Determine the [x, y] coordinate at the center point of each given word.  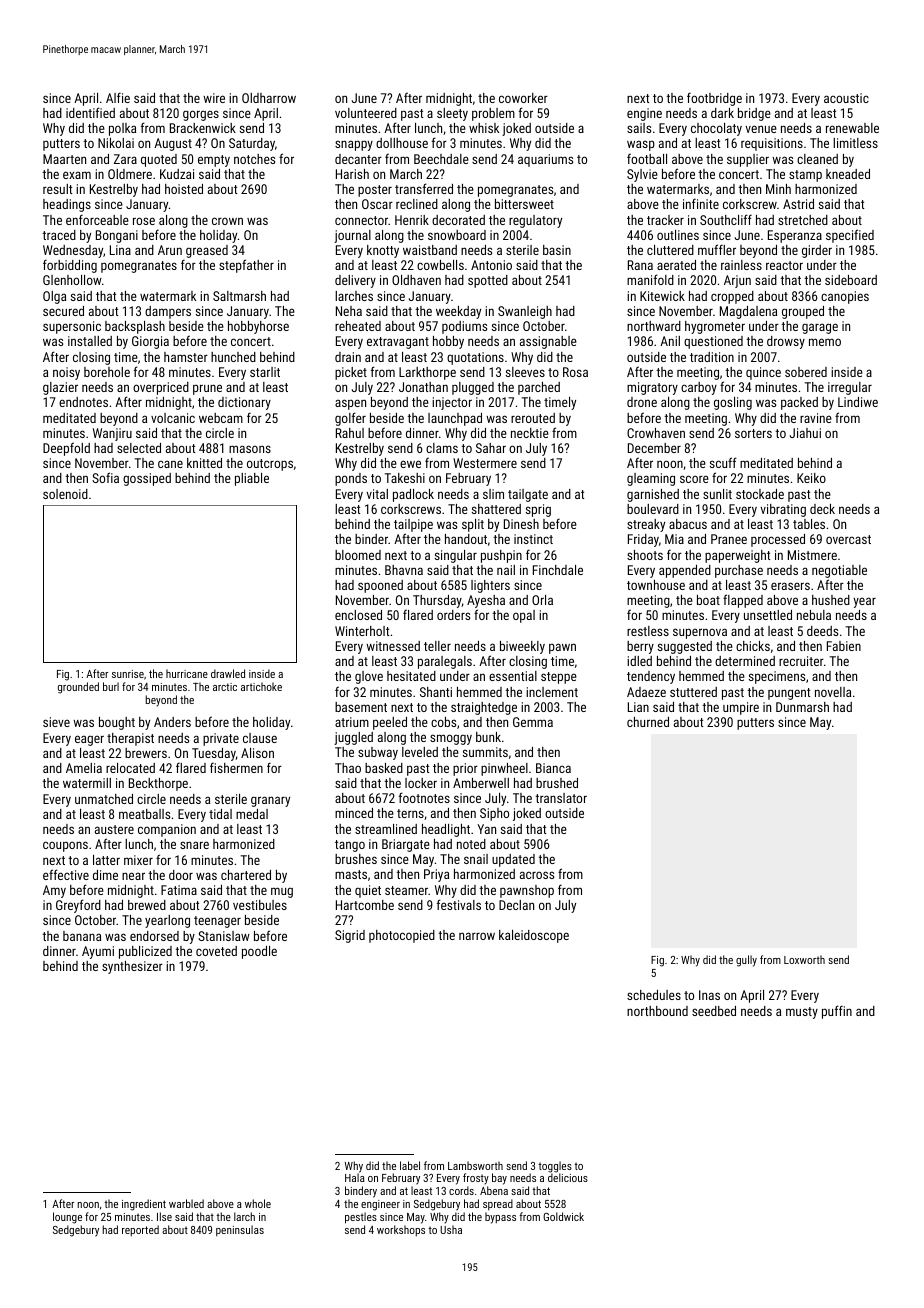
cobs [443, 722]
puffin [837, 1012]
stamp [805, 176]
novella [833, 692]
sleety [452, 114]
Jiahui [805, 433]
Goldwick [563, 1216]
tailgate [528, 495]
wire [214, 98]
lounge [67, 1218]
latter [106, 860]
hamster [186, 357]
